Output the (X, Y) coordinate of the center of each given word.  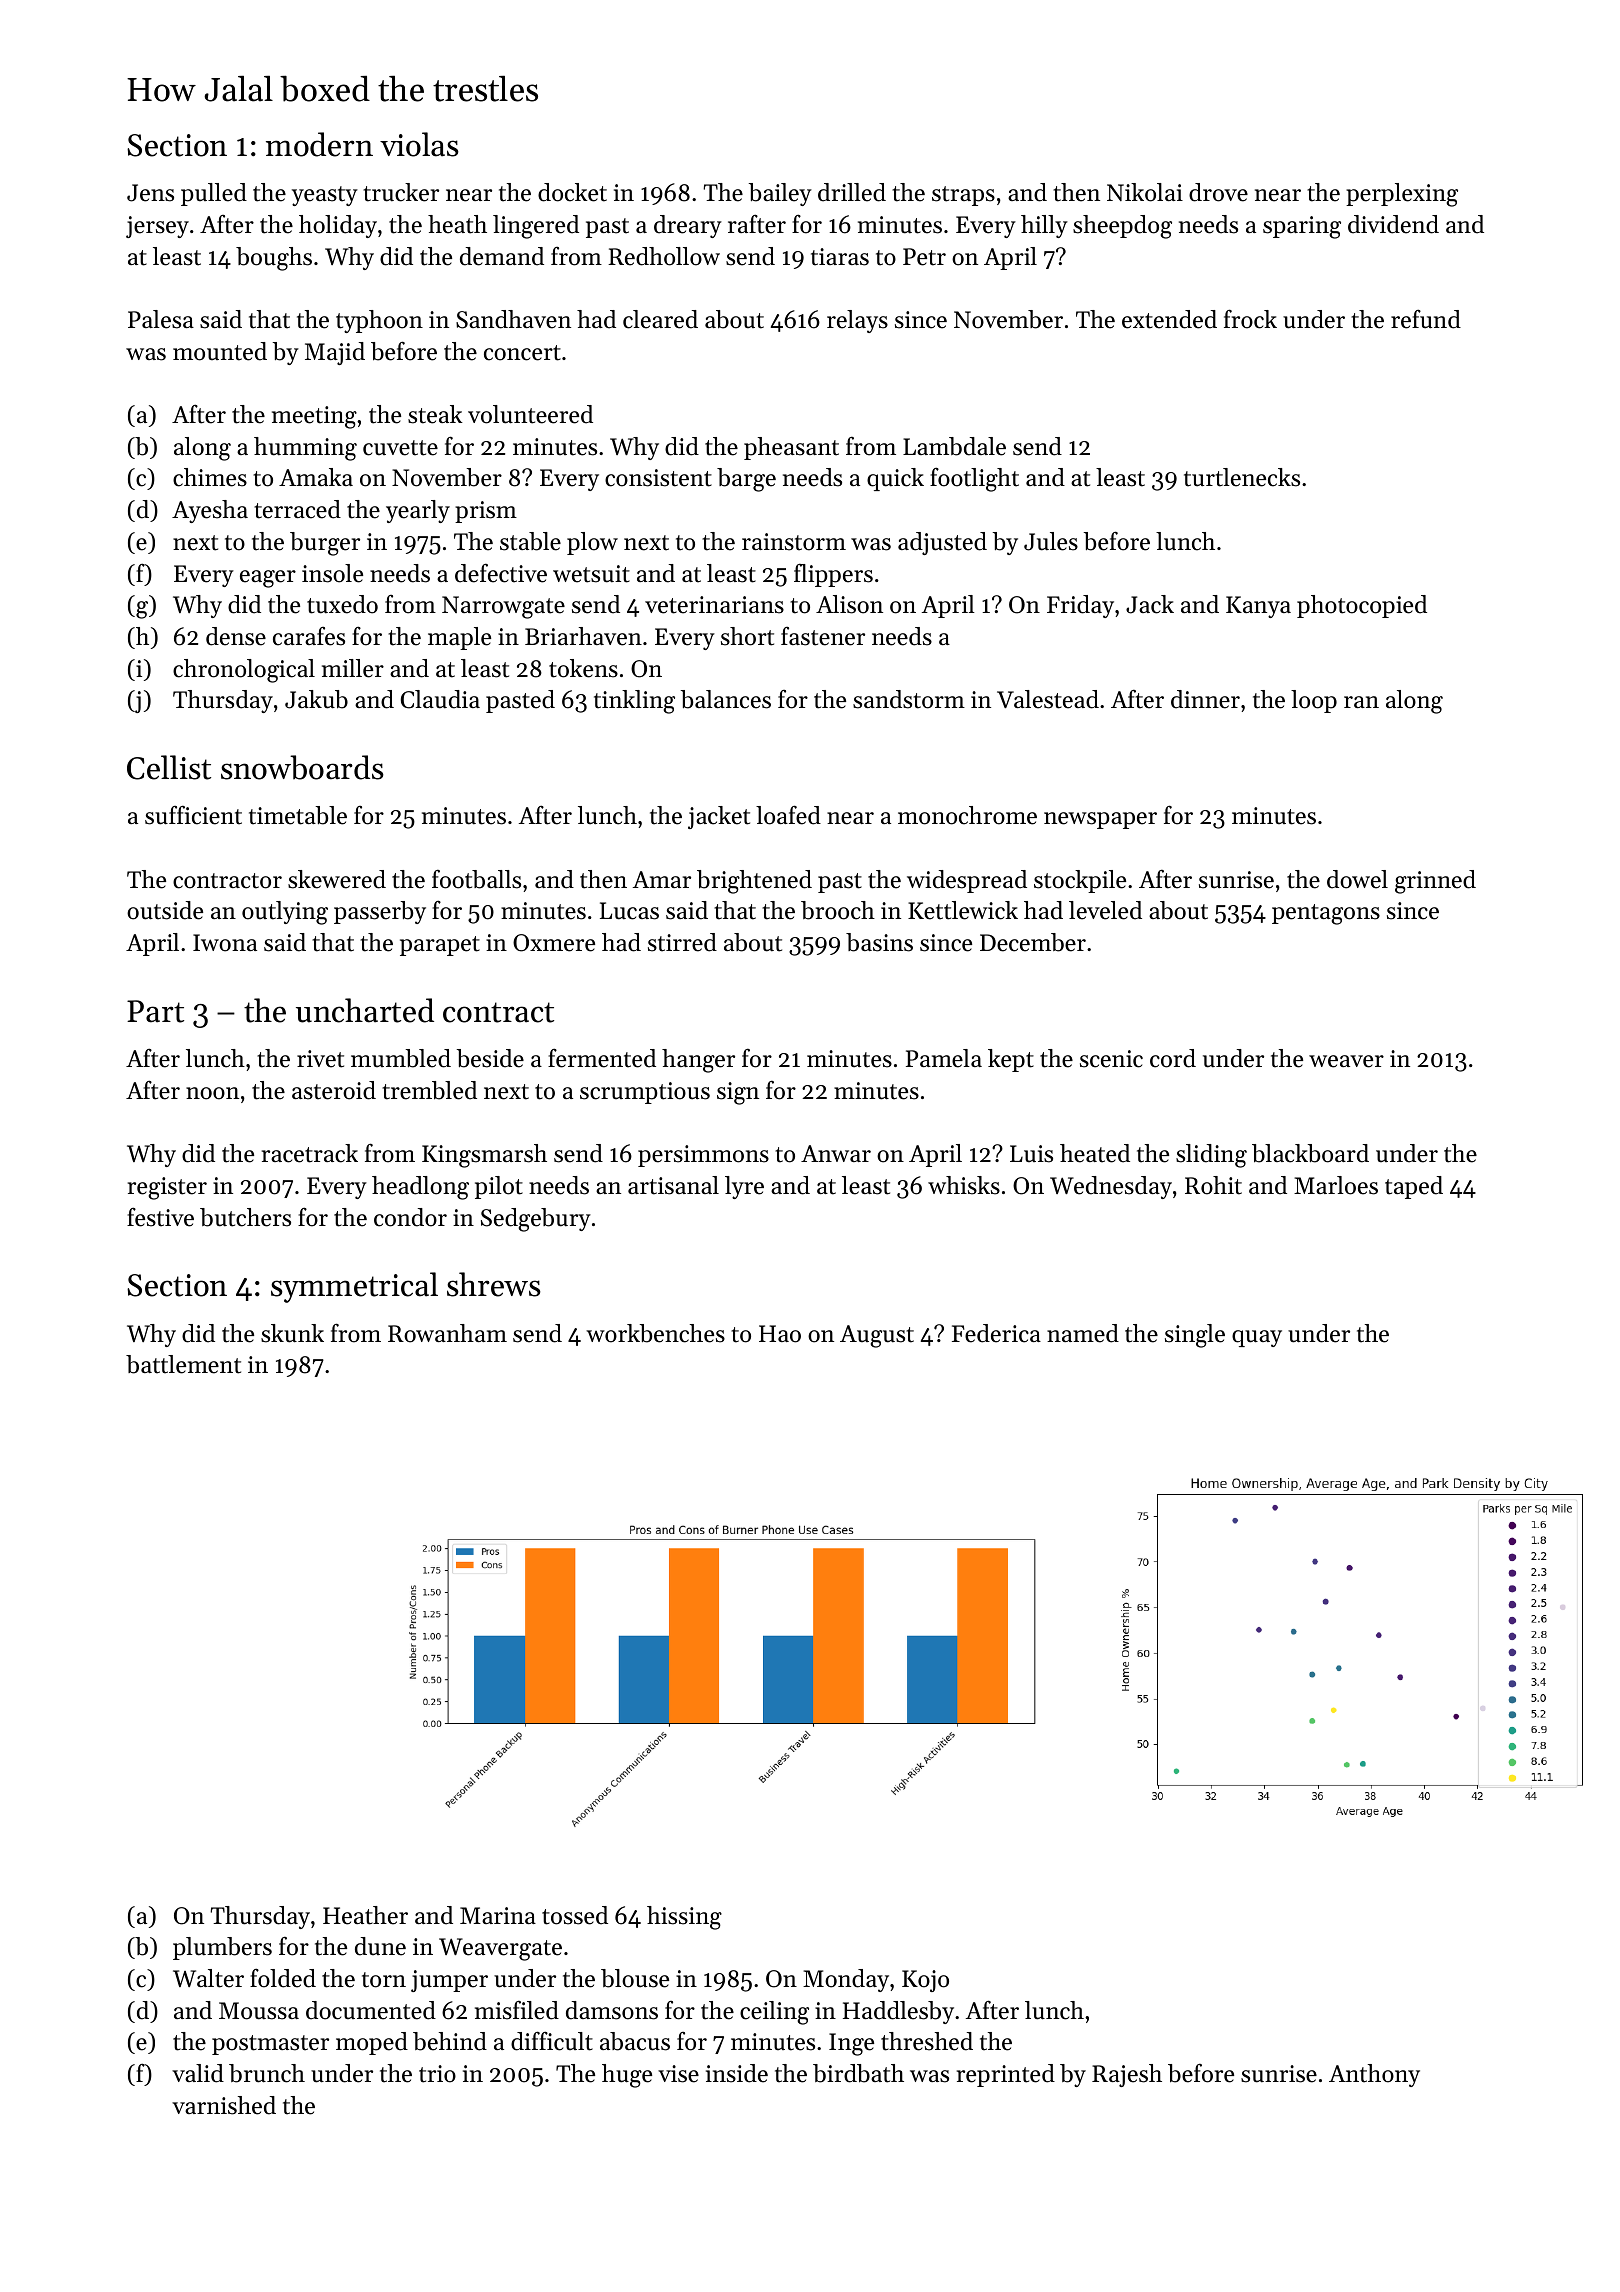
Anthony (1374, 2075)
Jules (1051, 541)
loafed (788, 815)
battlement (183, 1364)
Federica (996, 1333)
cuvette (400, 448)
